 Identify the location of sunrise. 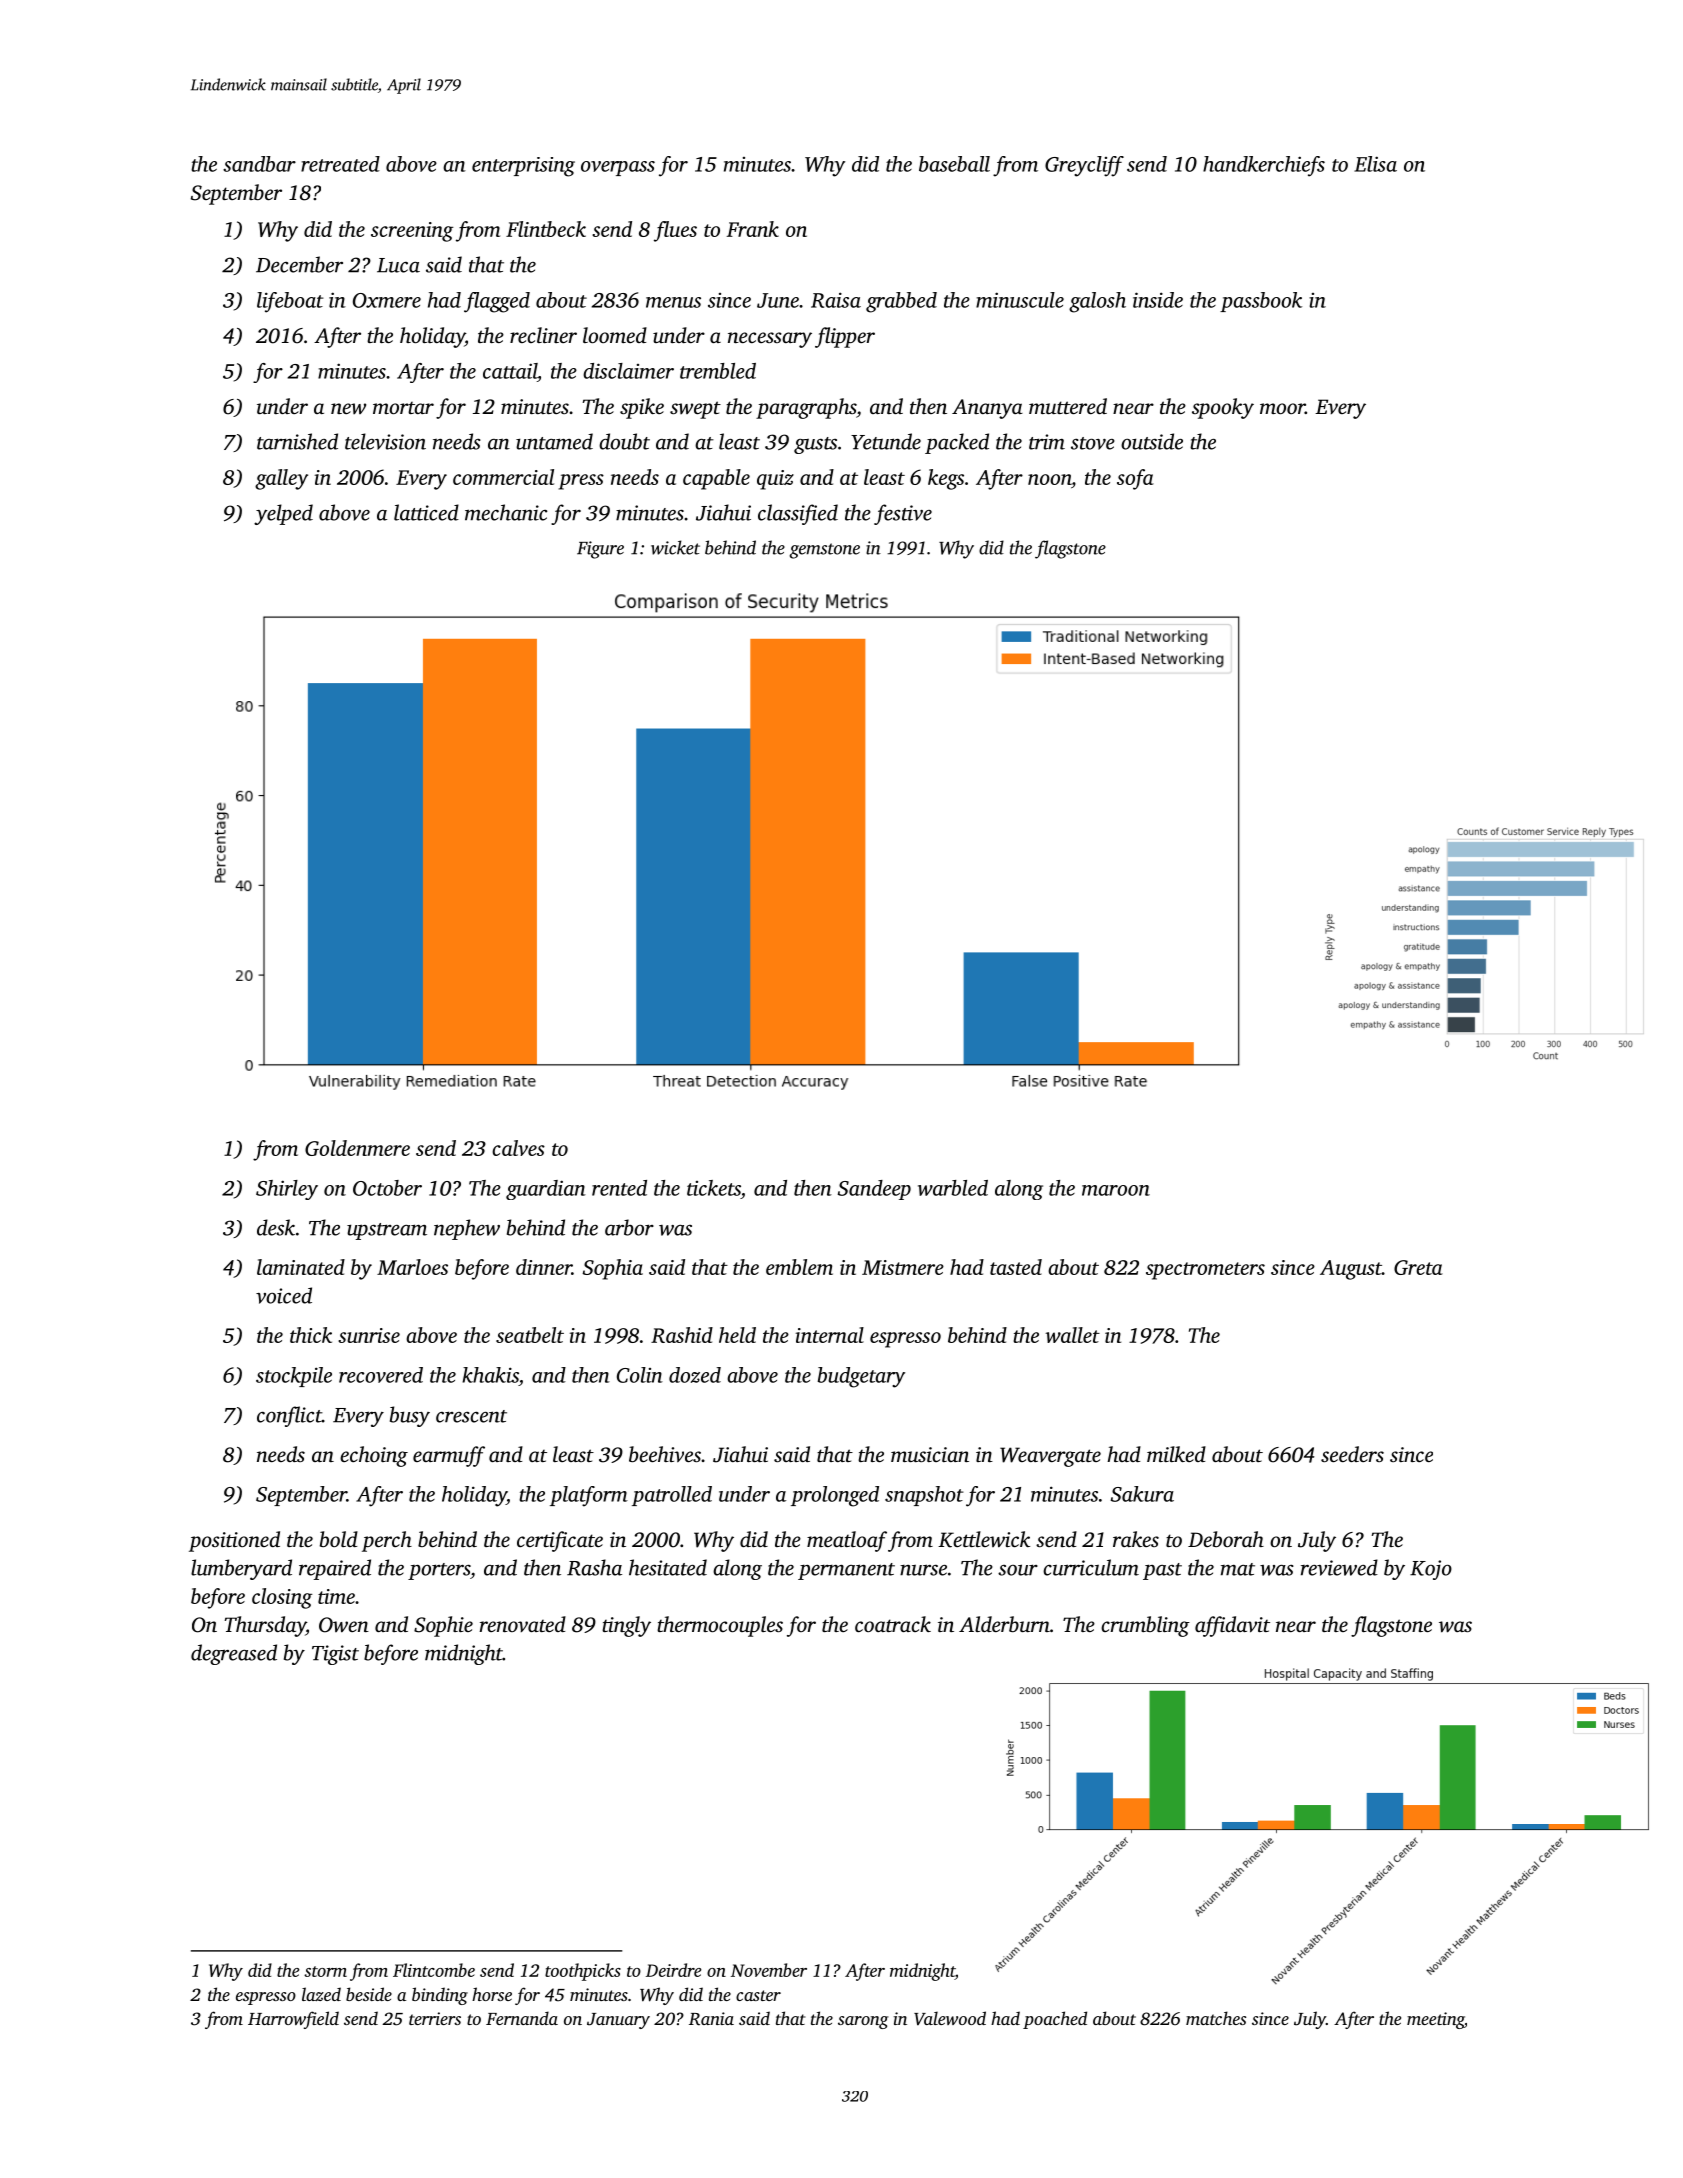
(369, 1335).
